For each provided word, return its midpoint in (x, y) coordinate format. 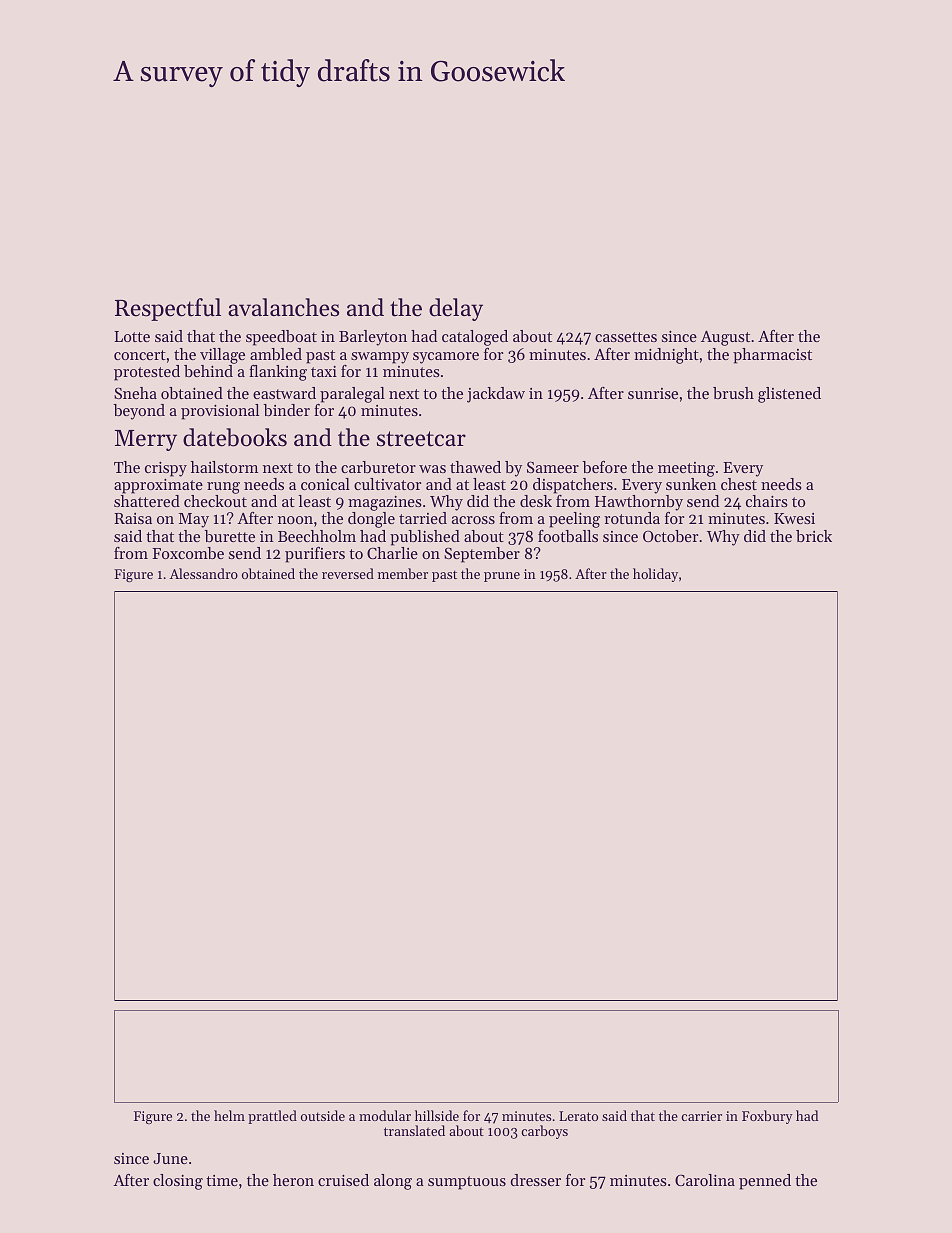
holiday (655, 575)
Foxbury (767, 1117)
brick (814, 536)
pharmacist (772, 356)
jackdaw (496, 395)
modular (385, 1115)
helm (229, 1115)
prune (502, 577)
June (170, 1158)
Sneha (135, 393)
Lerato (578, 1116)
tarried (423, 518)
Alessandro (204, 573)
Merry (146, 440)
